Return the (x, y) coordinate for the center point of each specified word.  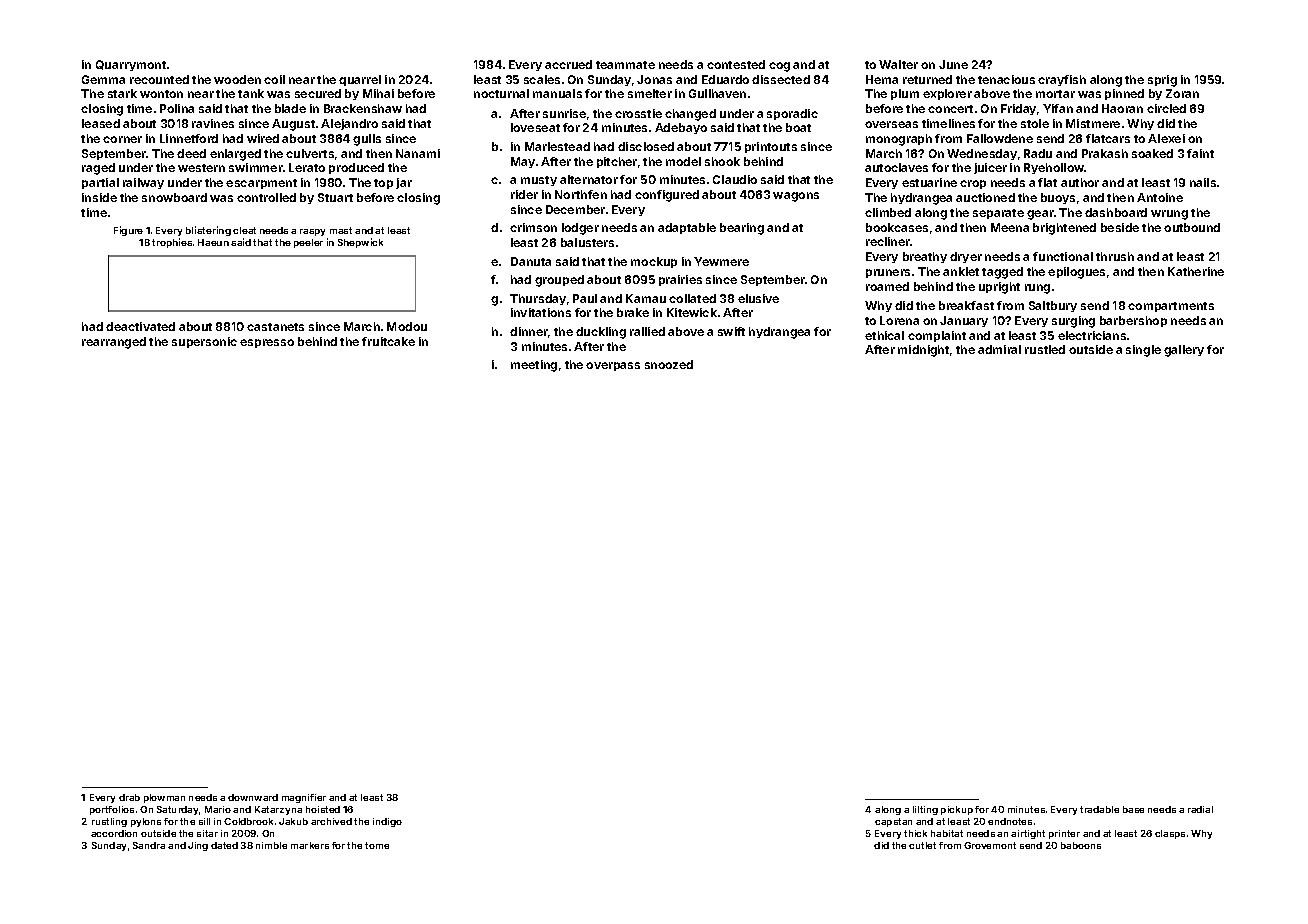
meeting (534, 366)
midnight (923, 351)
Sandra (149, 845)
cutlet (922, 845)
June (953, 64)
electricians (1092, 335)
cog (779, 67)
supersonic (204, 342)
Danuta (531, 261)
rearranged (114, 343)
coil (274, 79)
